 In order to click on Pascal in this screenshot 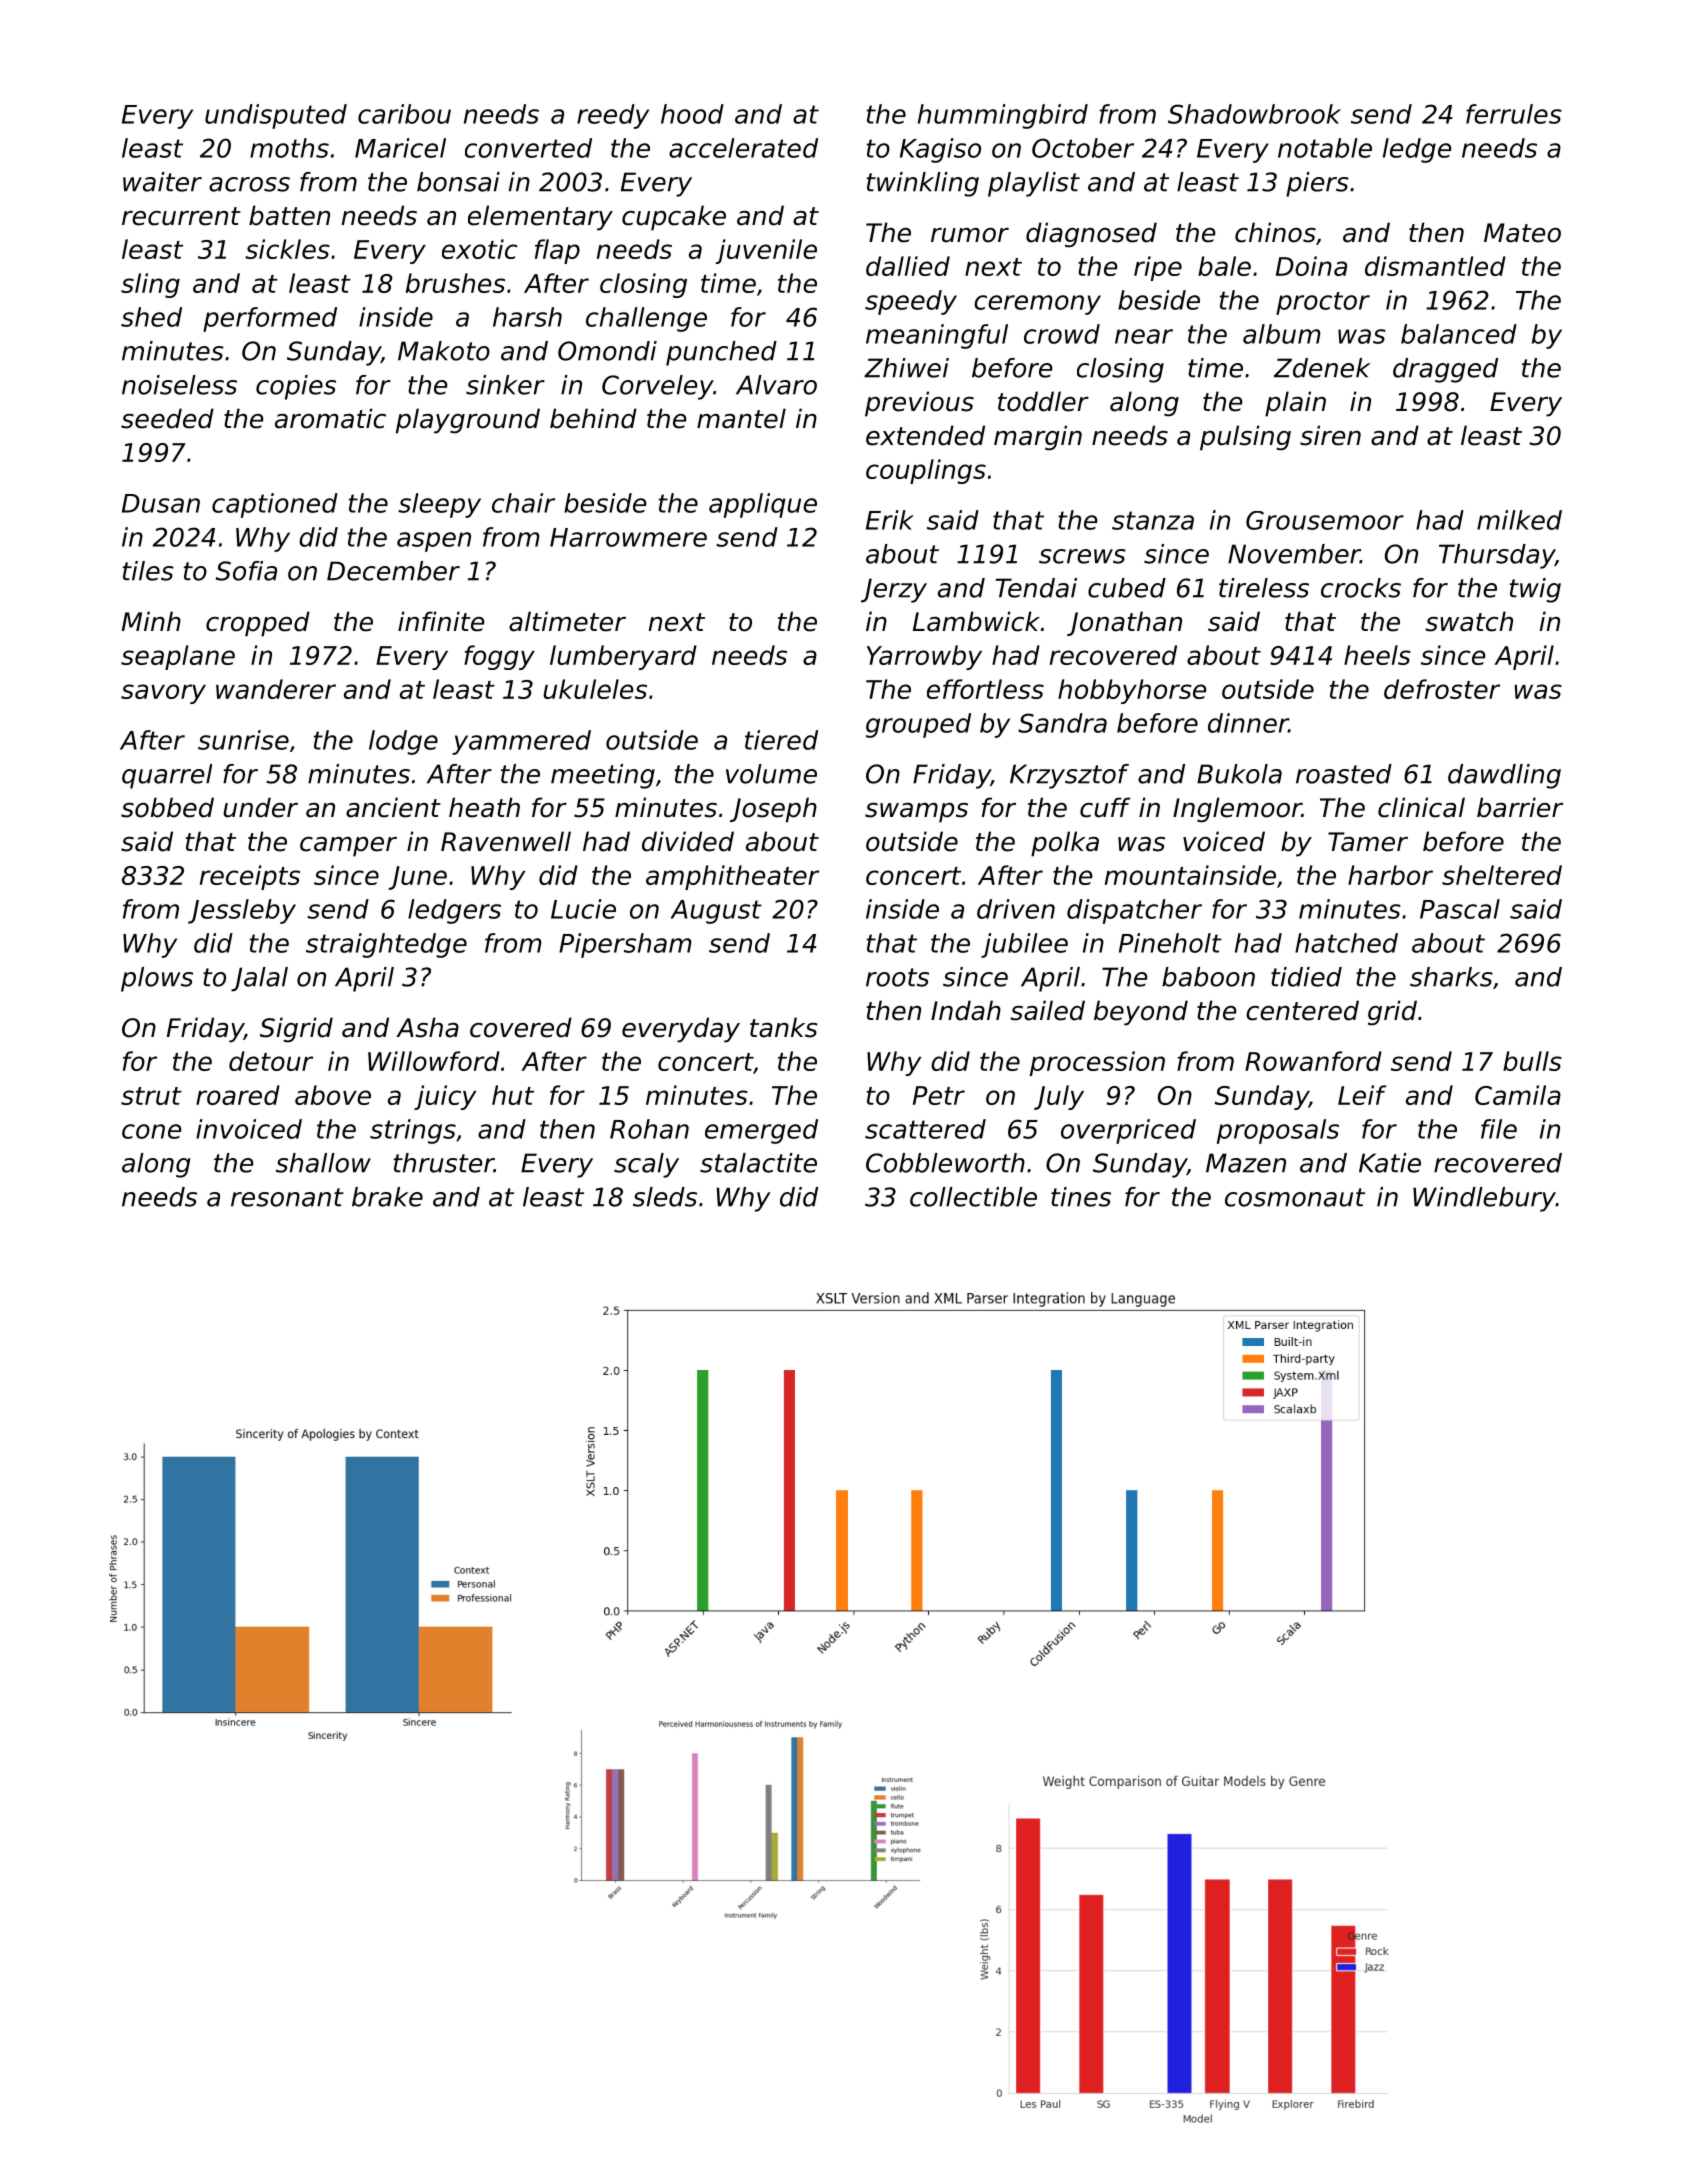, I will do `click(1460, 909)`.
